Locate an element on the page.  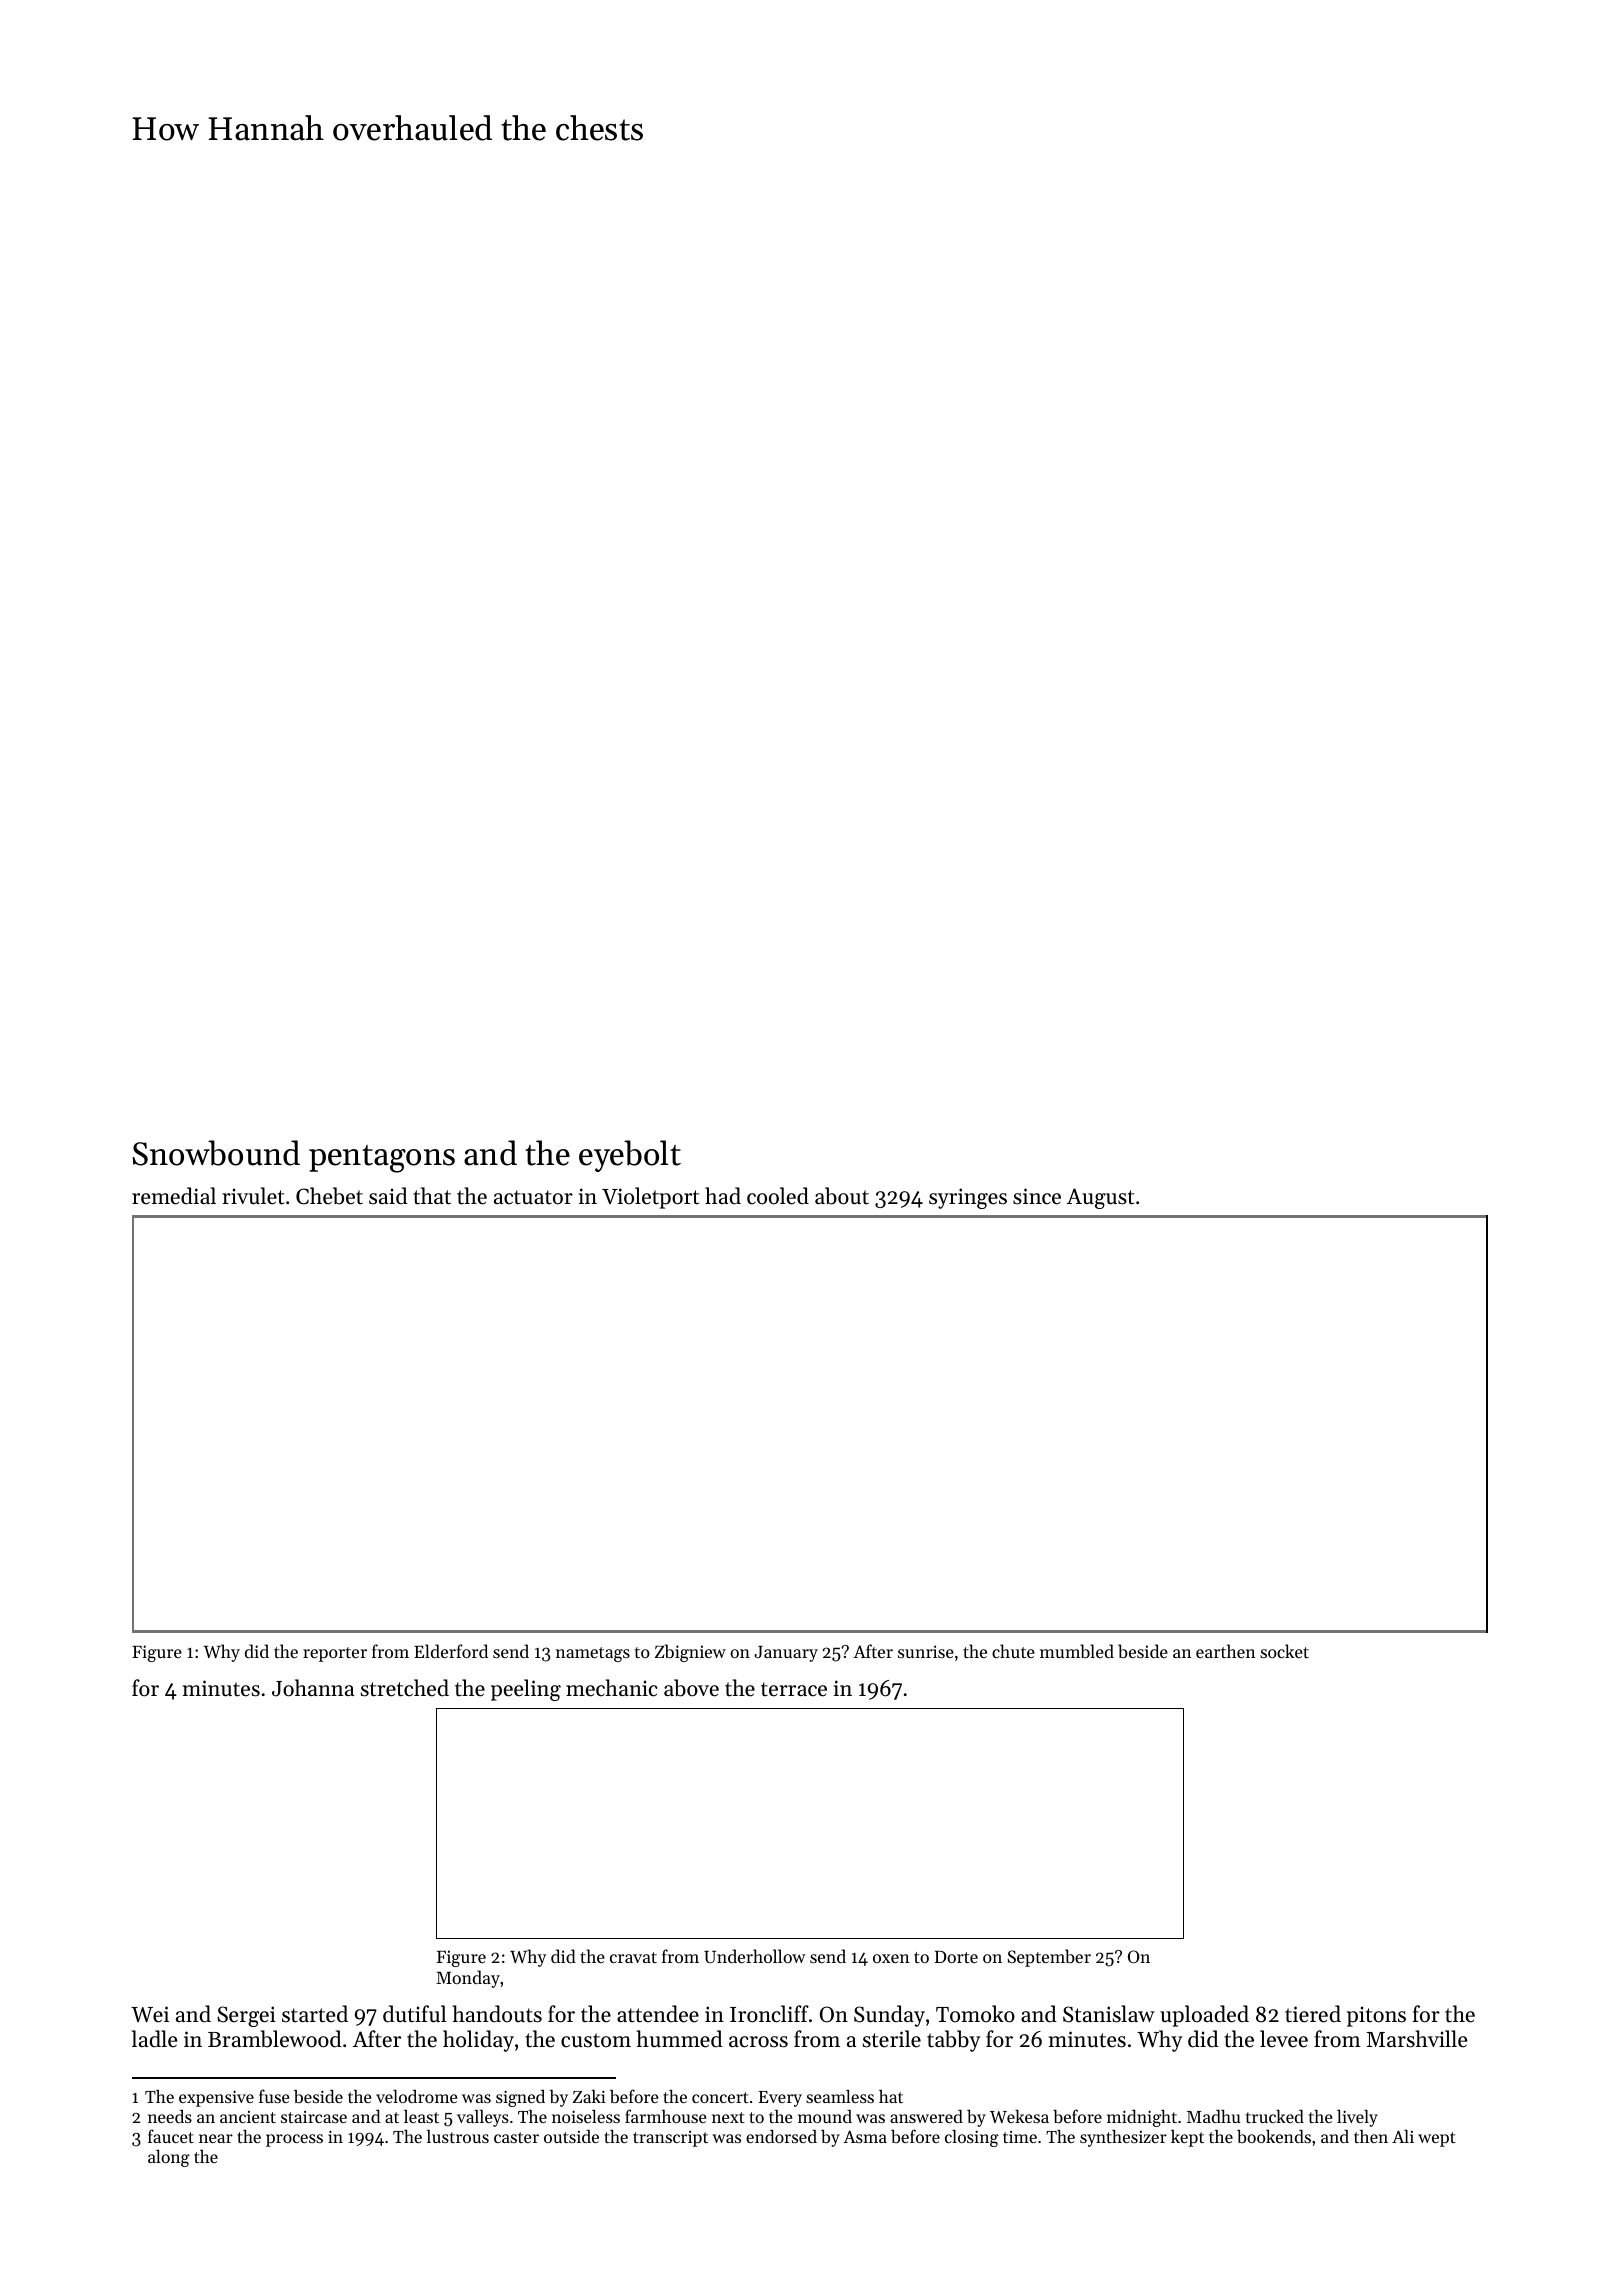
lustrous is located at coordinates (458, 2136).
